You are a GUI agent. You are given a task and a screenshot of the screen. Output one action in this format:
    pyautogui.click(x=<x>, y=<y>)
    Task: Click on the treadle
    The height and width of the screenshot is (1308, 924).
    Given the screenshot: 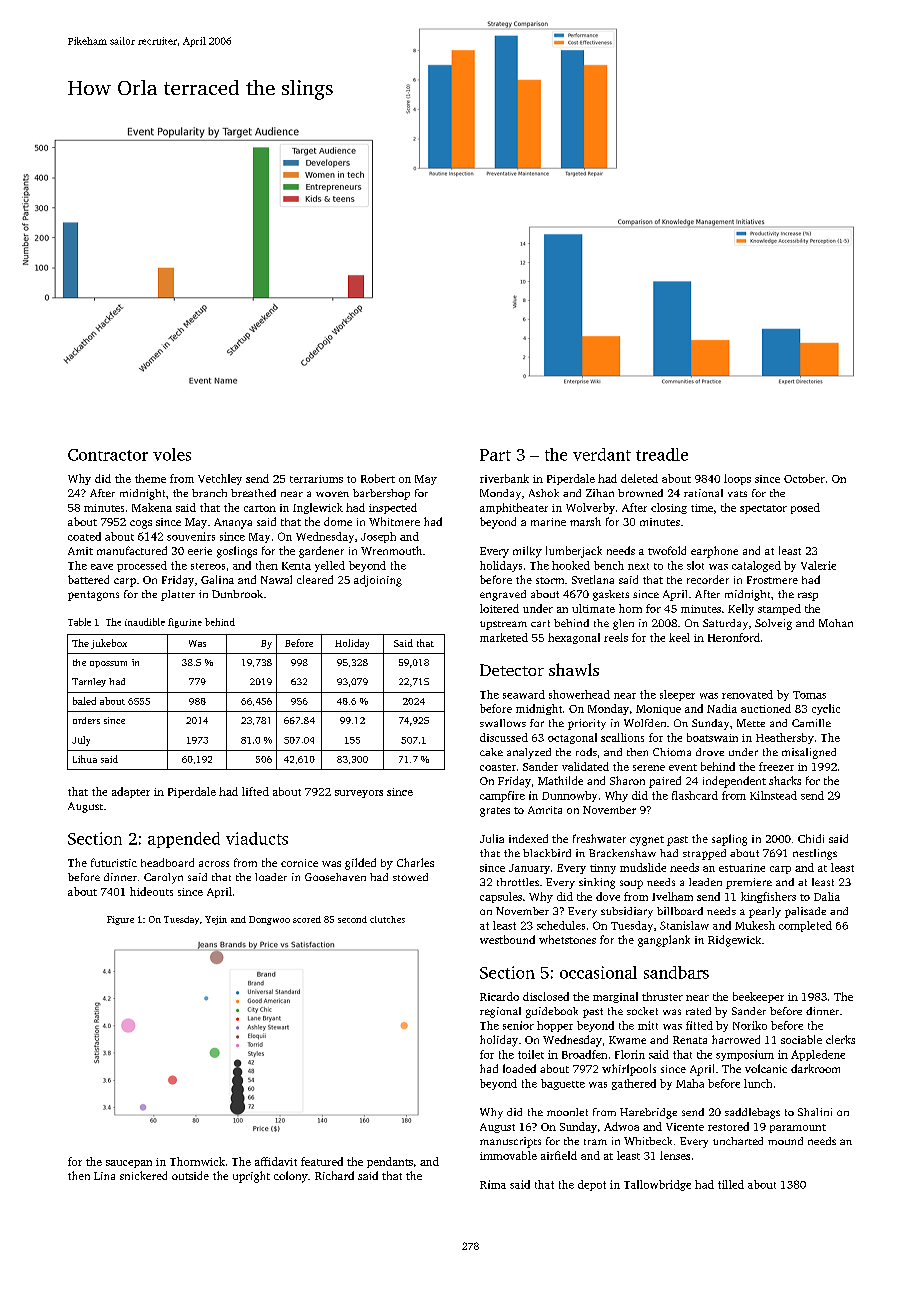 What is the action you would take?
    pyautogui.click(x=662, y=454)
